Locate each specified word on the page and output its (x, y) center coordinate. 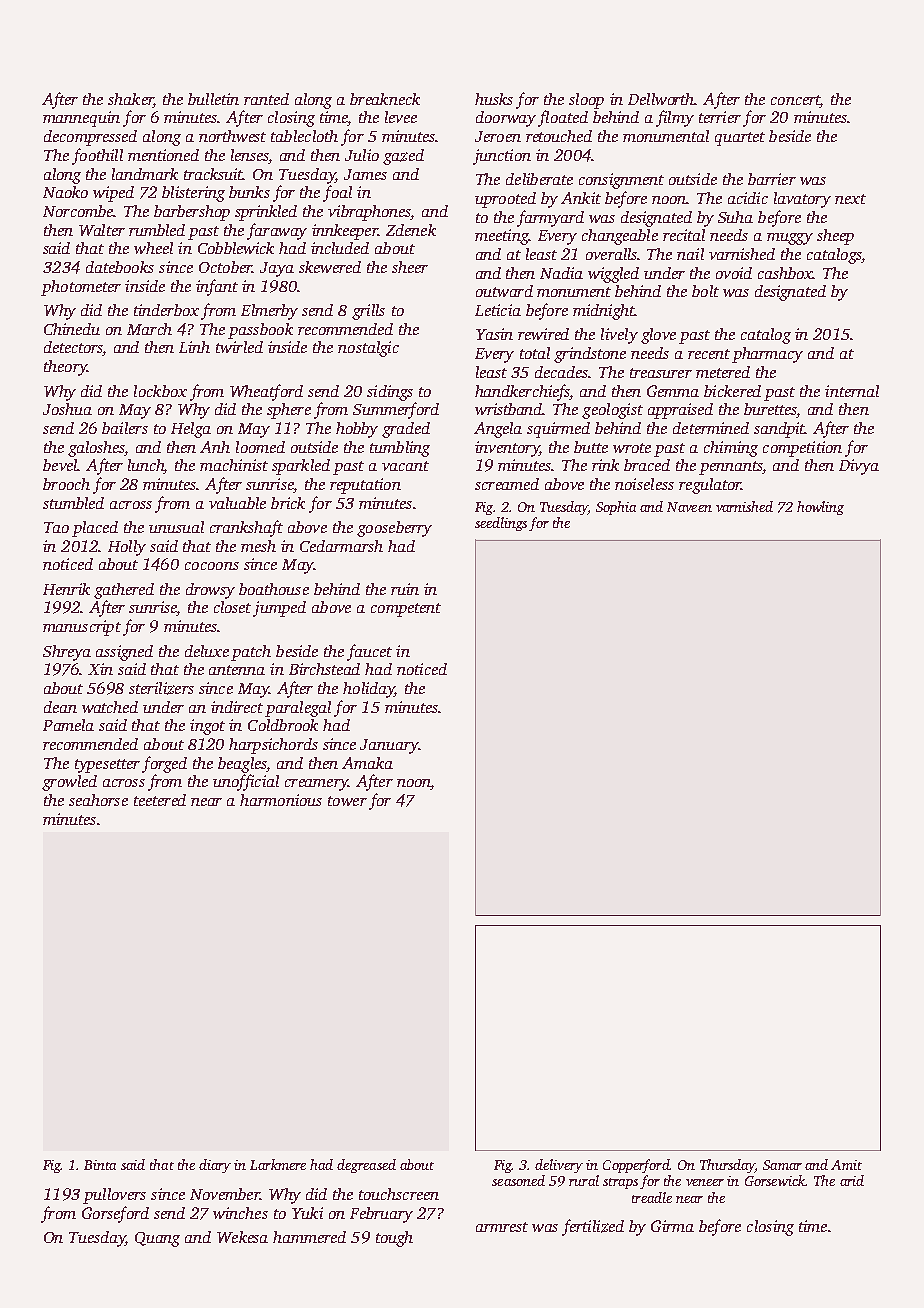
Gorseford (115, 1214)
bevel (60, 465)
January (389, 746)
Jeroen (498, 136)
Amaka (367, 763)
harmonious (281, 800)
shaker (130, 99)
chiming (731, 449)
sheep (835, 237)
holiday (369, 690)
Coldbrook (283, 725)
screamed (507, 484)
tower (347, 801)
